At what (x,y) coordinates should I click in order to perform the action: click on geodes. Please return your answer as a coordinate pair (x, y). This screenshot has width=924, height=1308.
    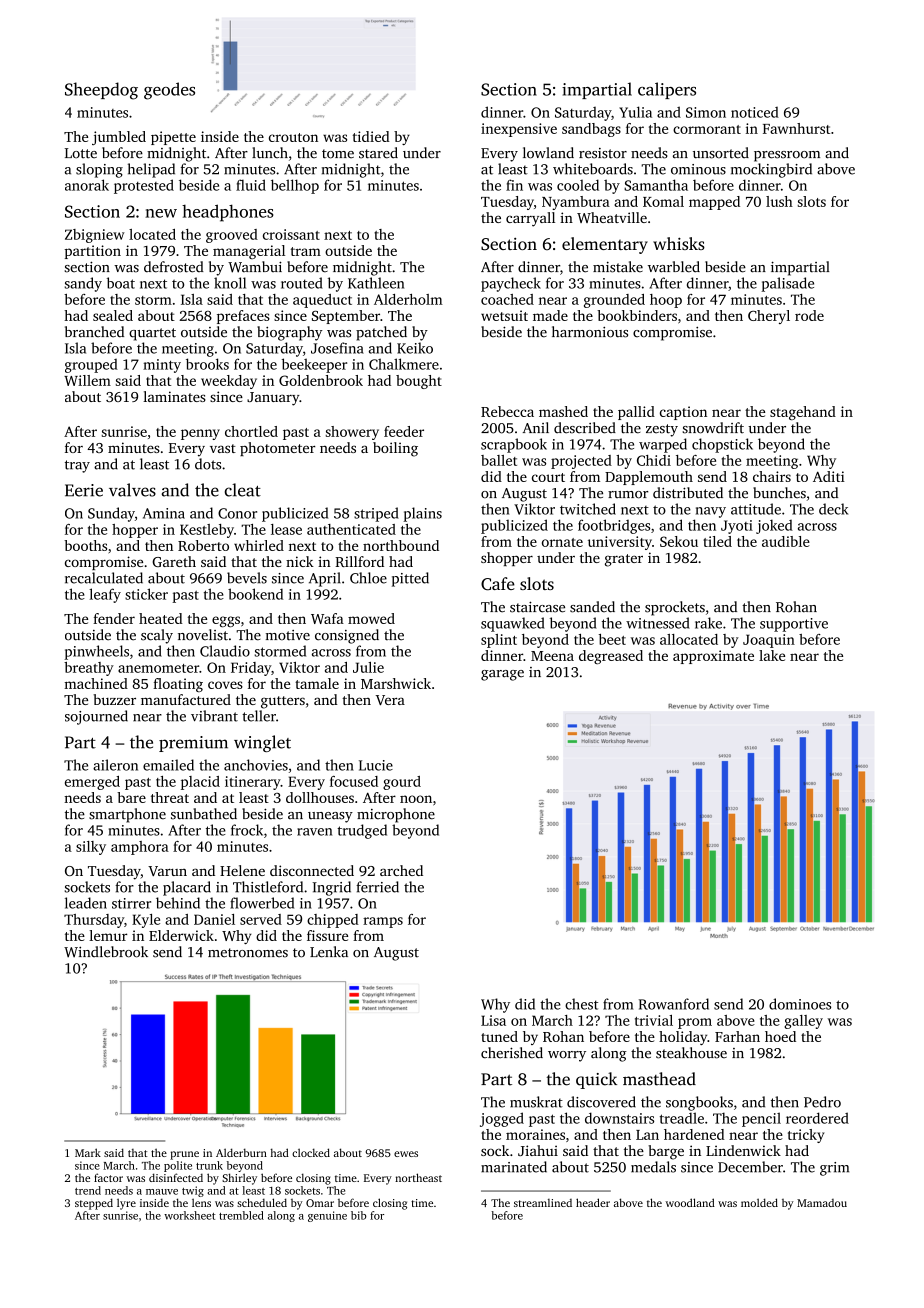
    Looking at the image, I should click on (169, 91).
